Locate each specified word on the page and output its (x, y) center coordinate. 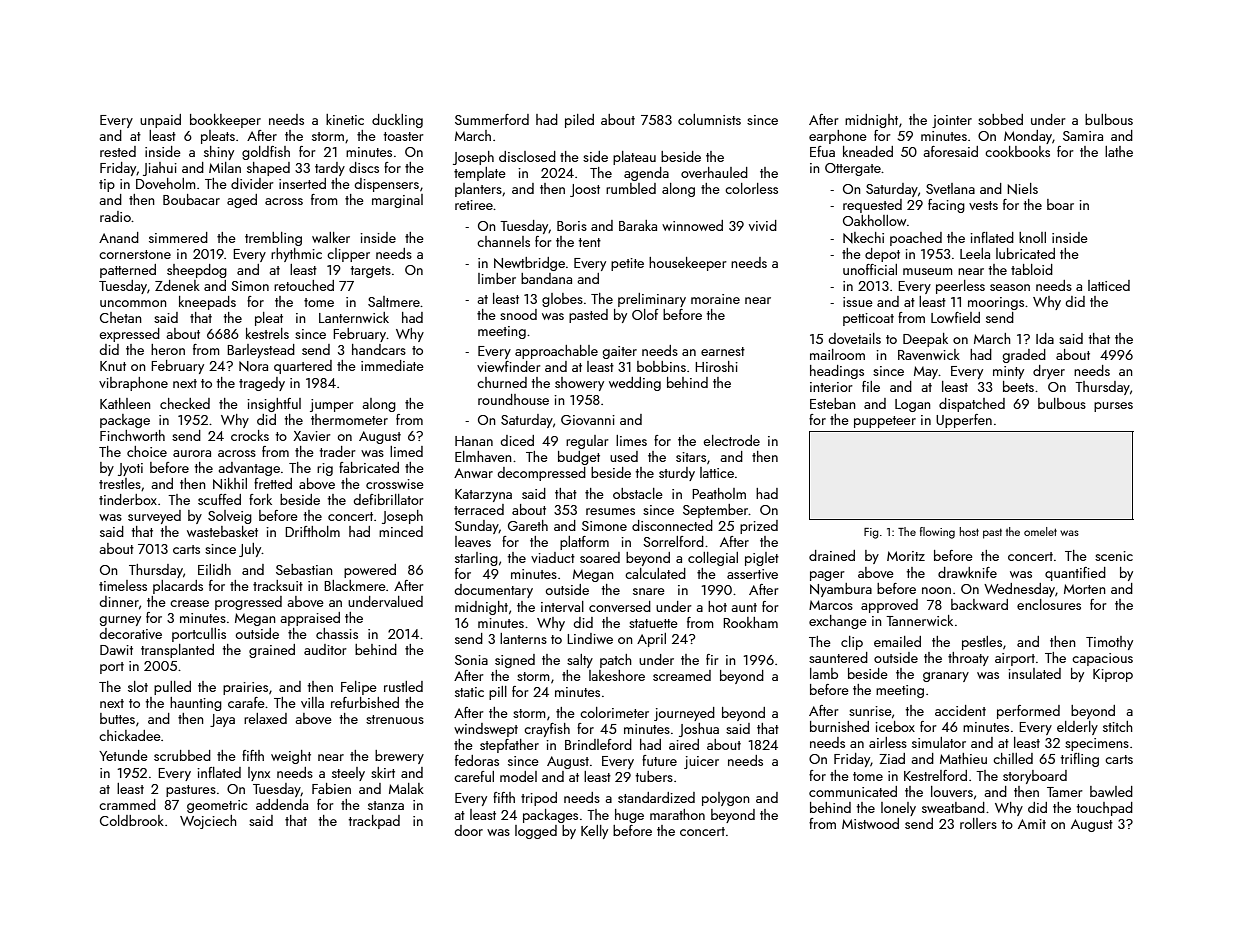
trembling (273, 239)
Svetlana (950, 188)
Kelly (594, 832)
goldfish (266, 153)
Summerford (492, 119)
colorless (751, 188)
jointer (952, 121)
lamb (824, 673)
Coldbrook (132, 820)
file (871, 386)
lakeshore (617, 675)
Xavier (312, 436)
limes (631, 440)
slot (138, 686)
